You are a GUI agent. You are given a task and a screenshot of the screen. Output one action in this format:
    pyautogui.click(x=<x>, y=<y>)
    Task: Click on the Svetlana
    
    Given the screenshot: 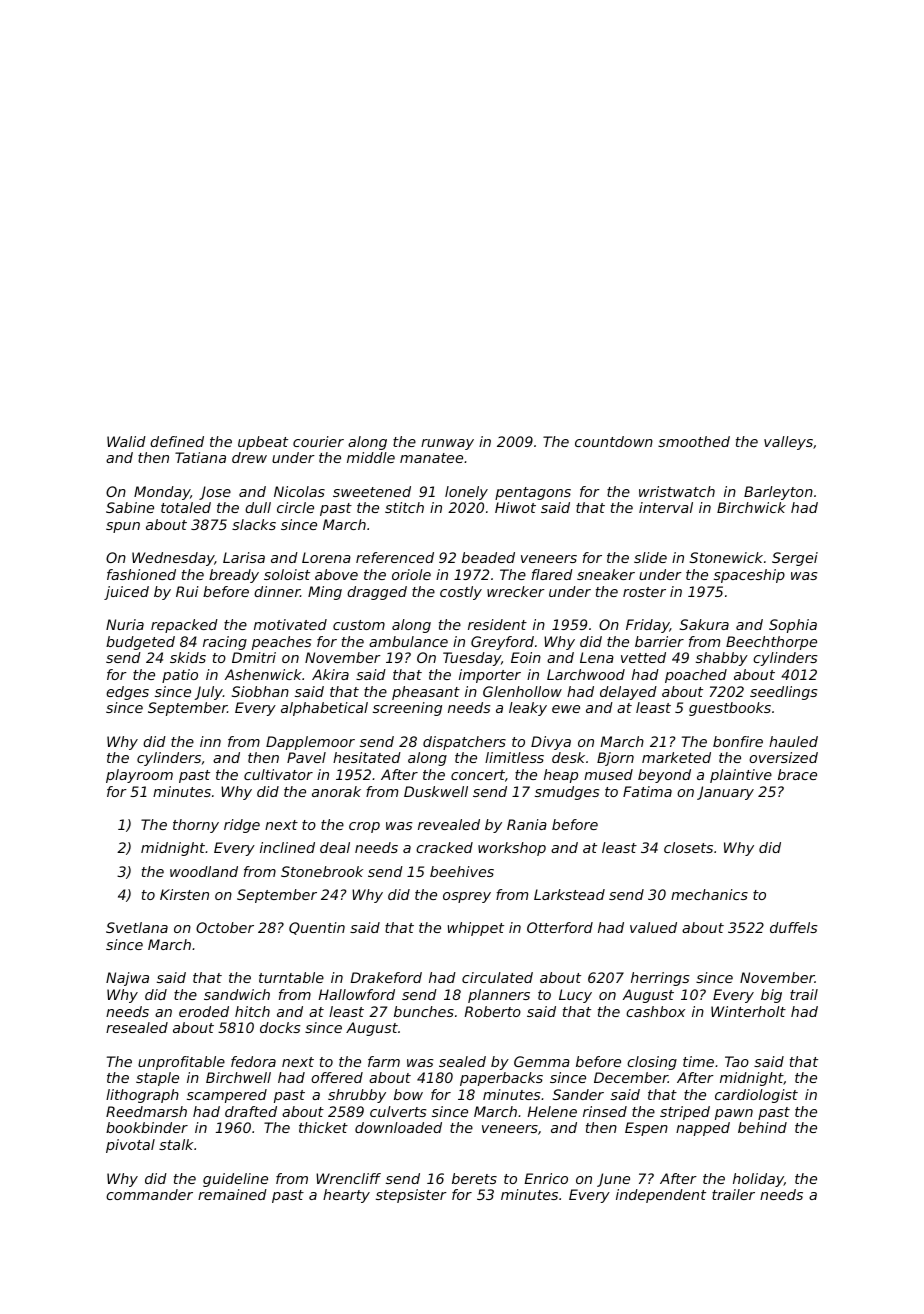 What is the action you would take?
    pyautogui.click(x=137, y=927)
